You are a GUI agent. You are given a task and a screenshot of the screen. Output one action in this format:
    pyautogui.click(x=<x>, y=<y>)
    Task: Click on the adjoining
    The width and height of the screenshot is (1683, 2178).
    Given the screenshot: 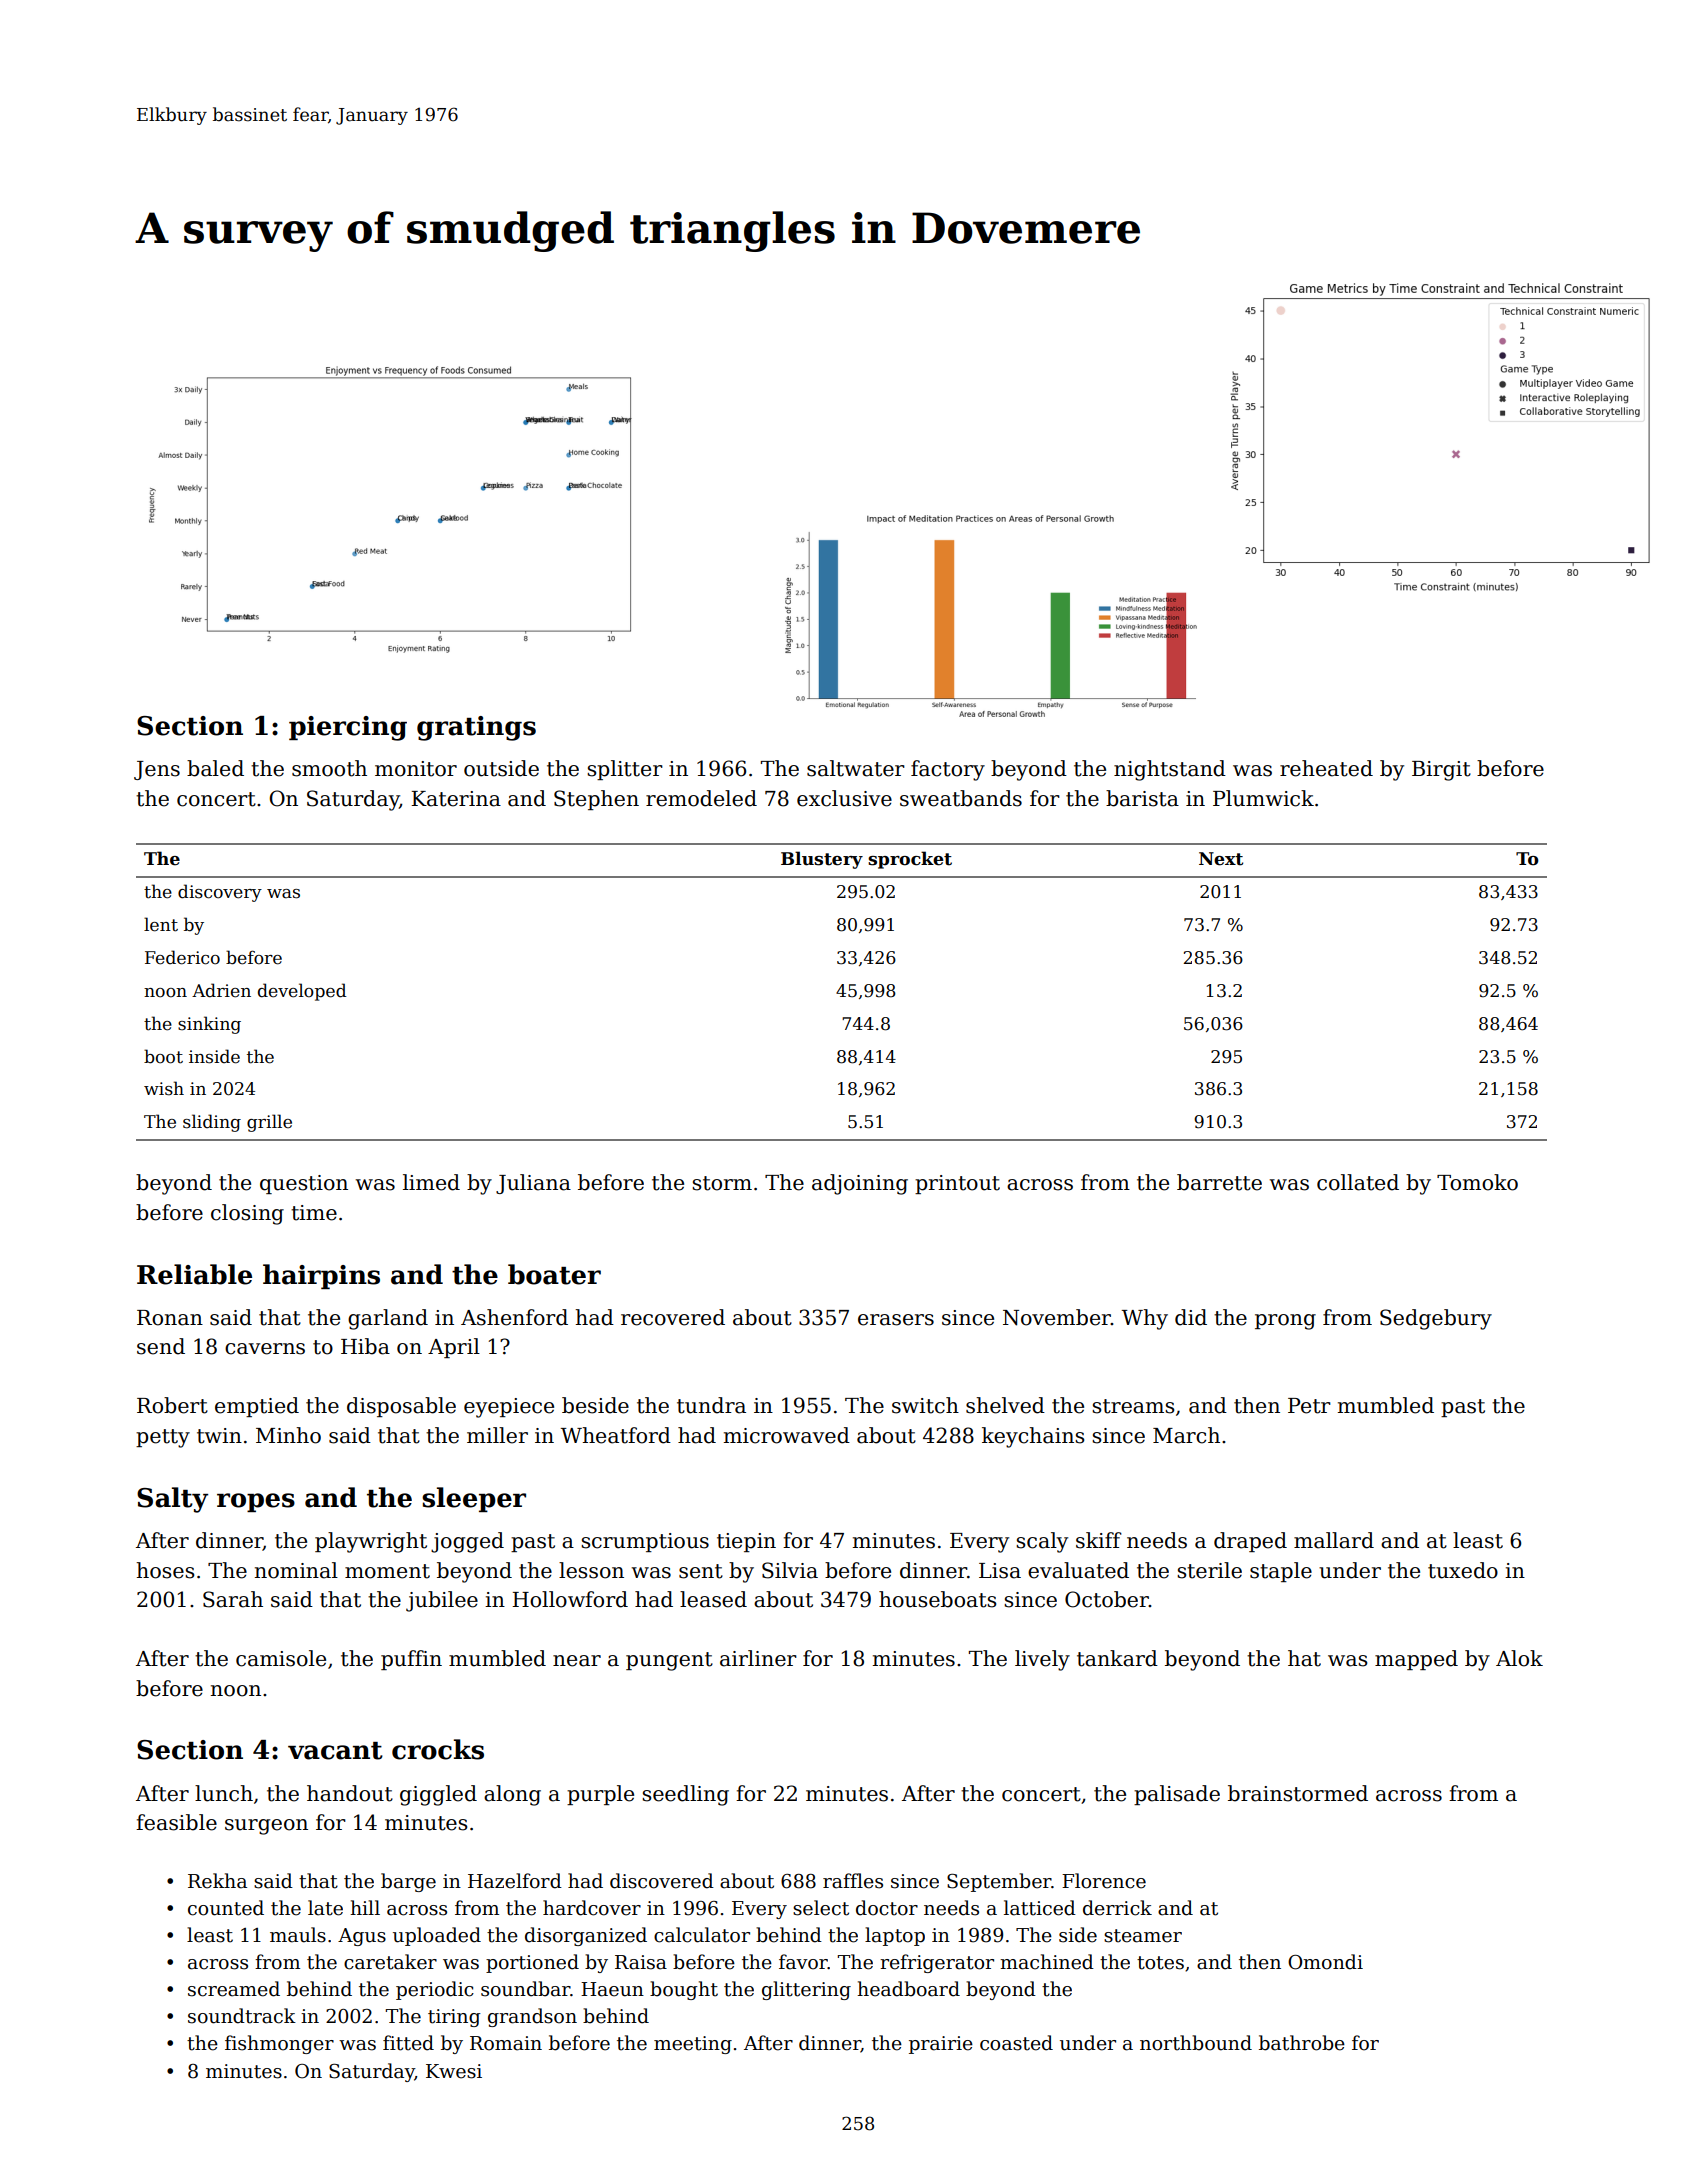 What is the action you would take?
    pyautogui.click(x=860, y=1184)
